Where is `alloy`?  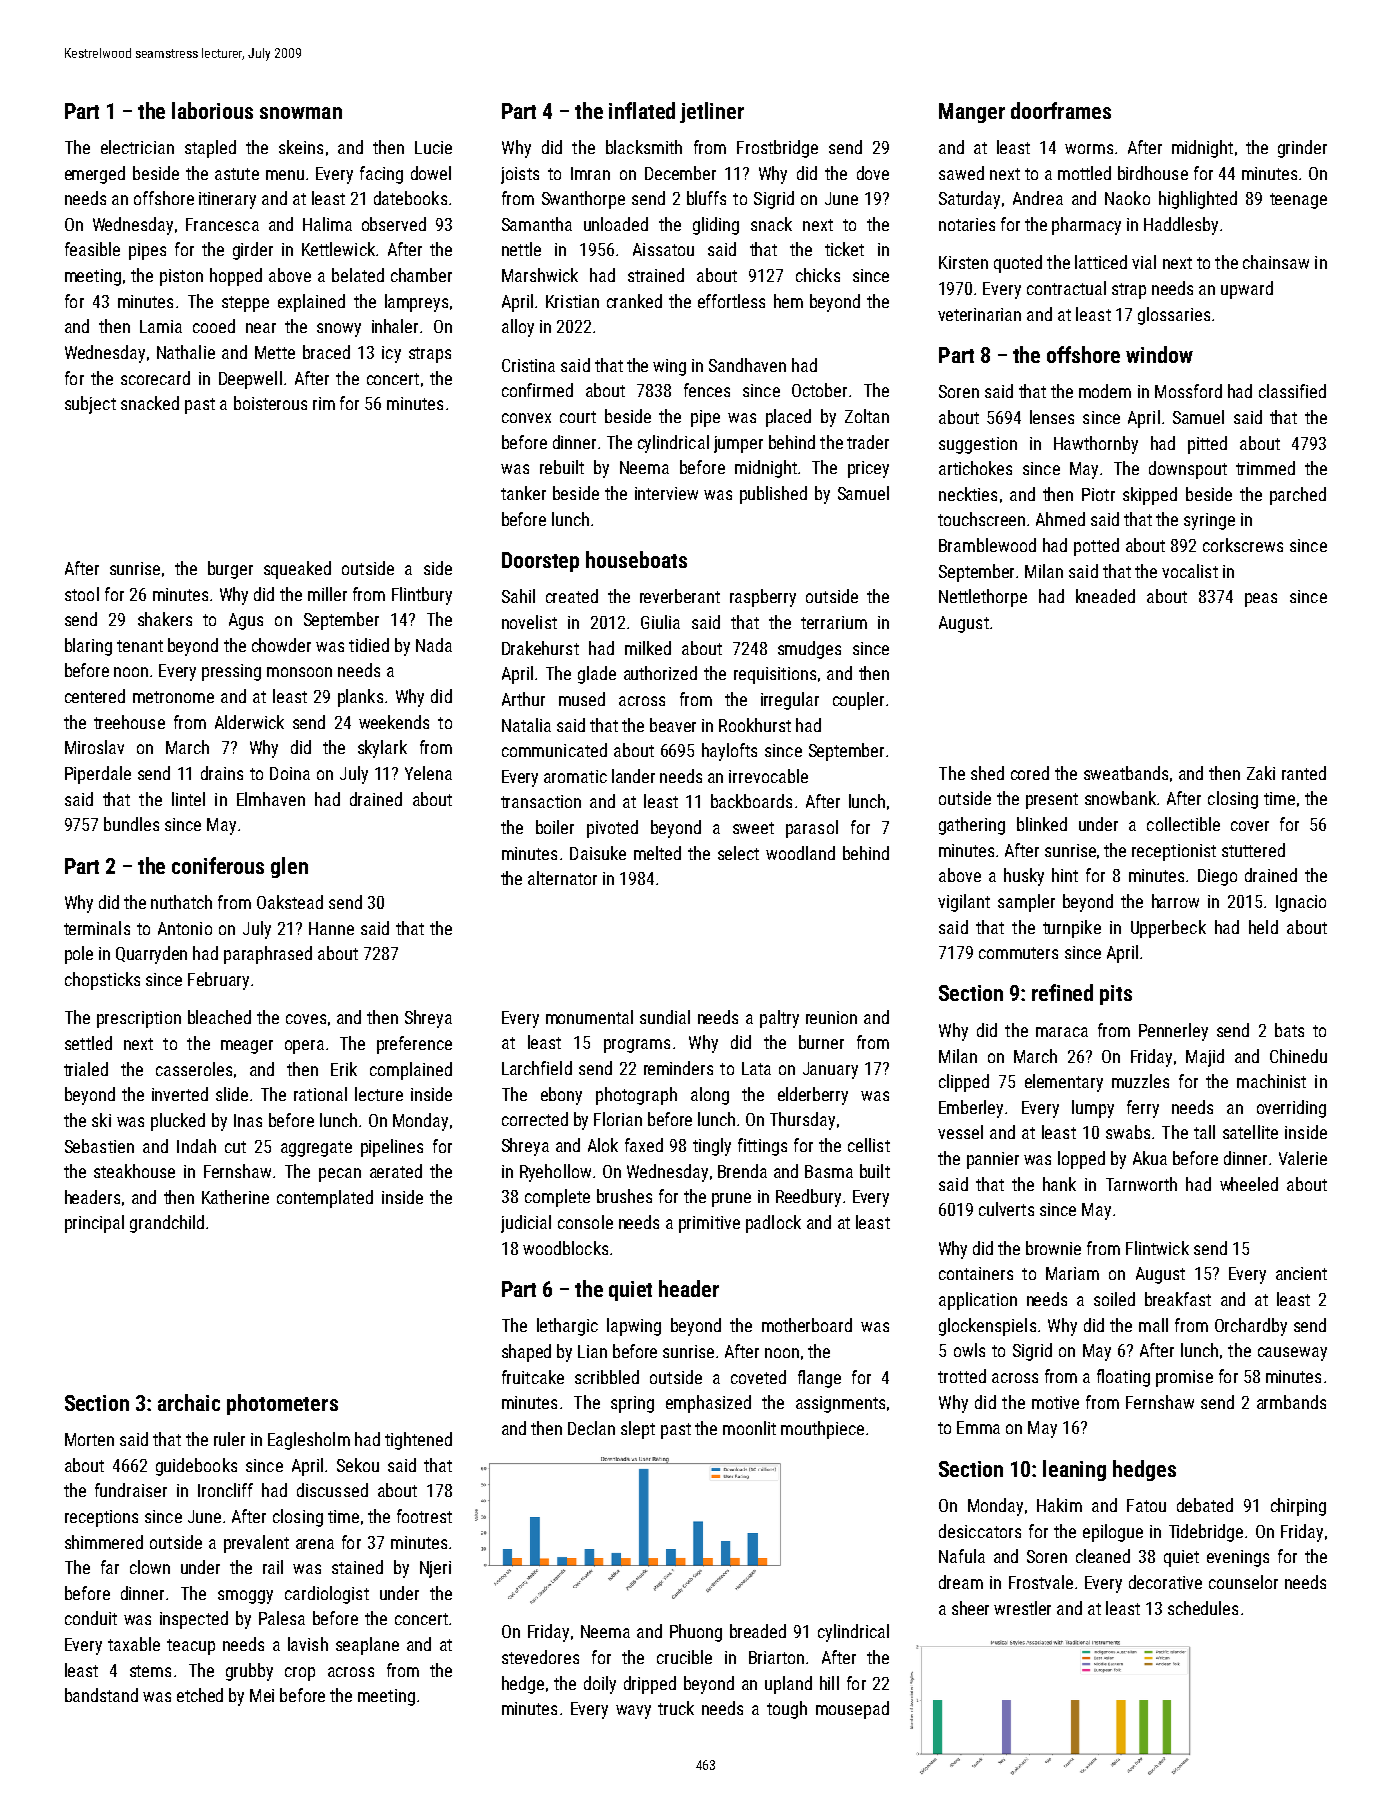
alloy is located at coordinates (518, 328).
